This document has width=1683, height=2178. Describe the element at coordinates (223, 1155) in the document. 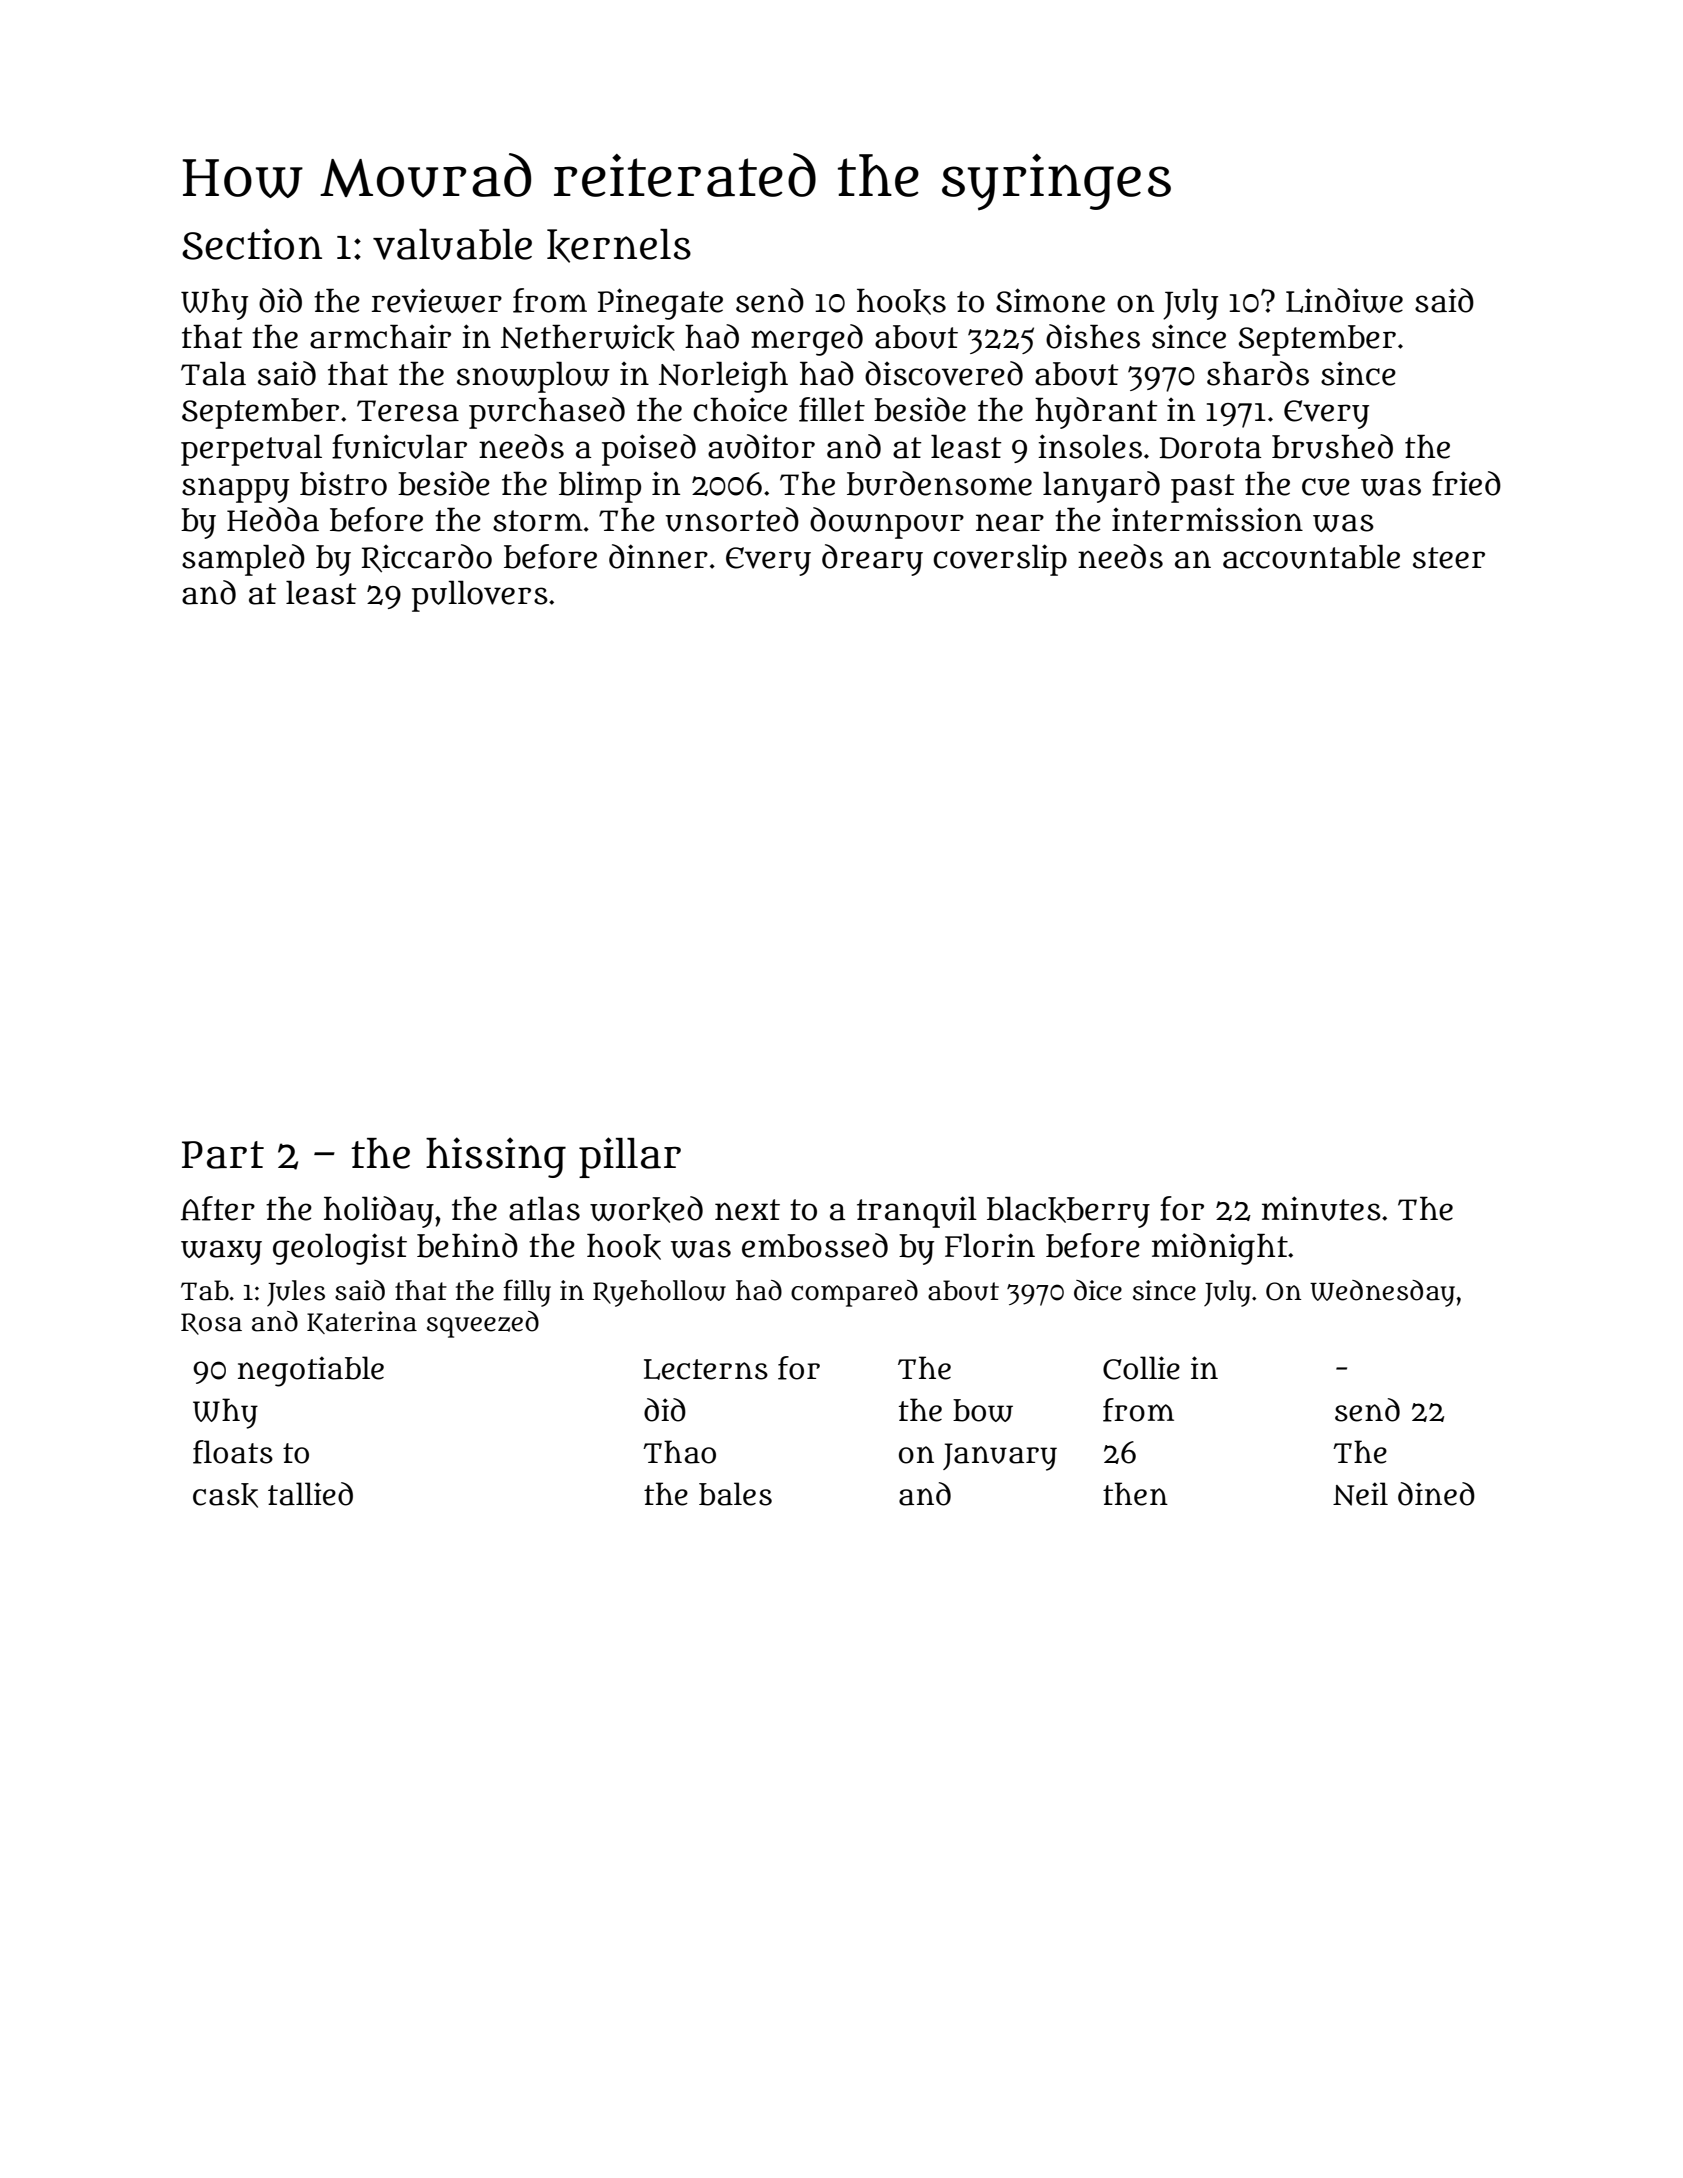

I see `Part` at that location.
